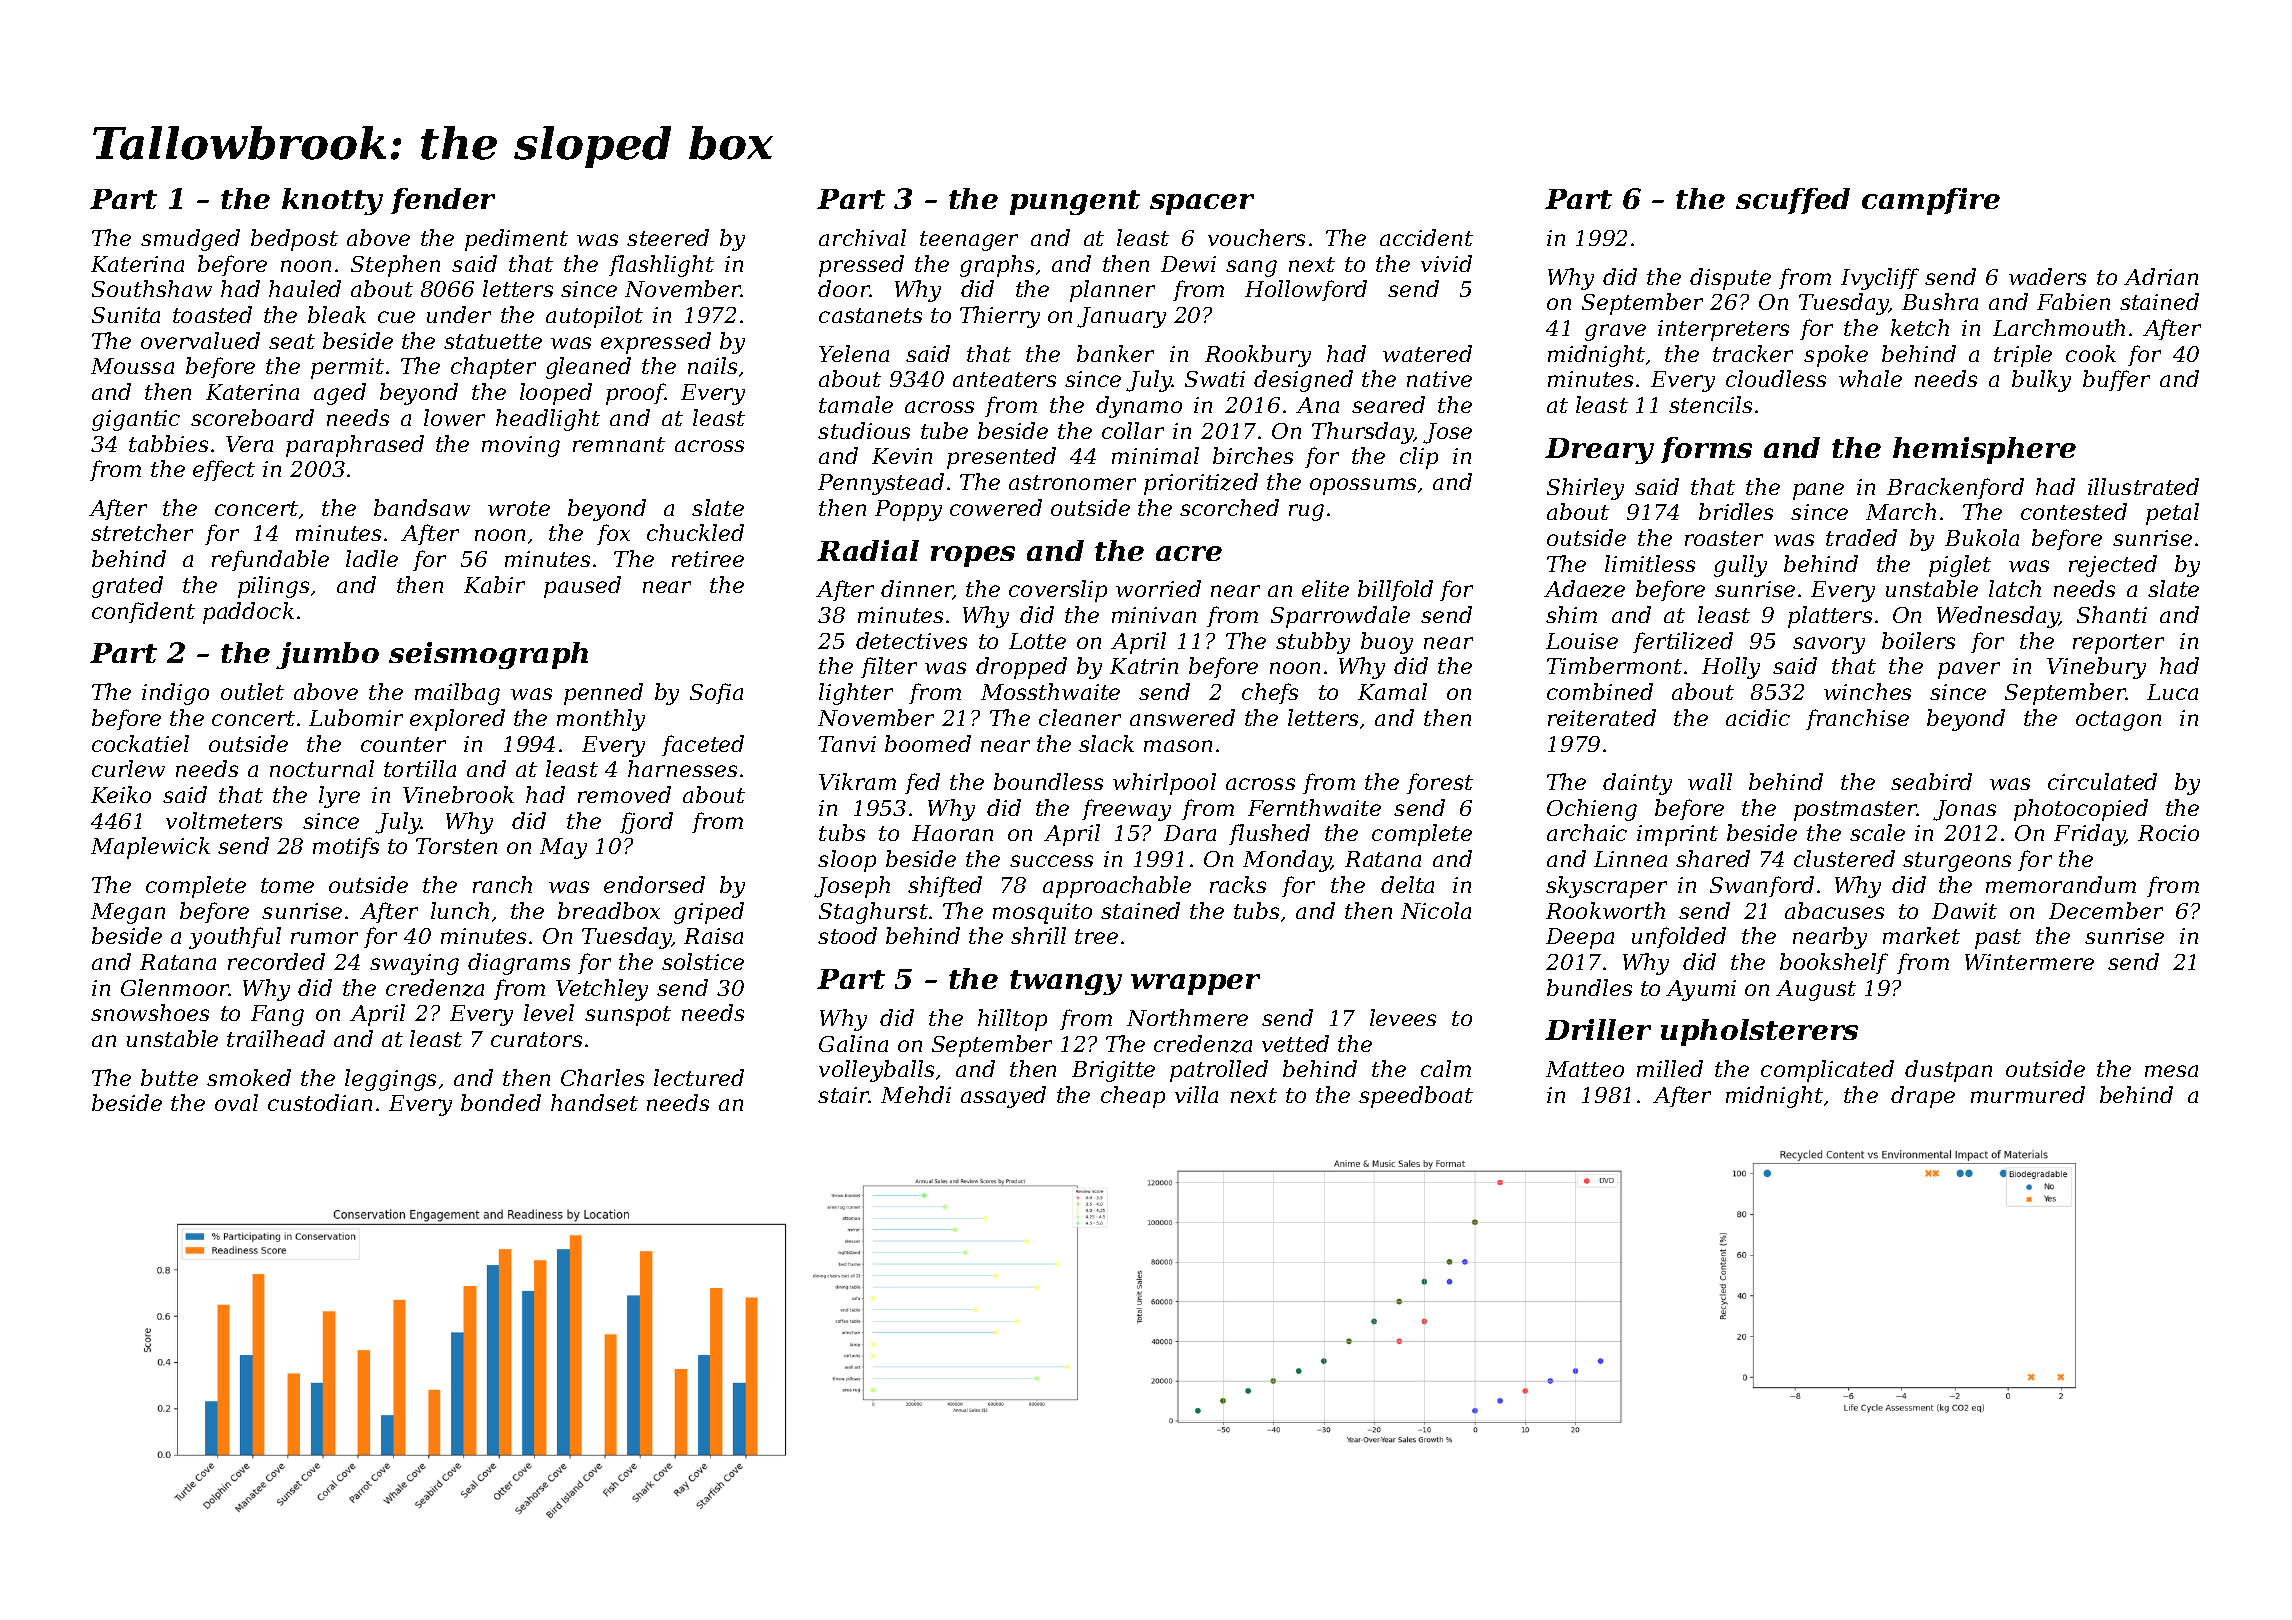  Describe the element at coordinates (443, 201) in the screenshot. I see `fender` at that location.
